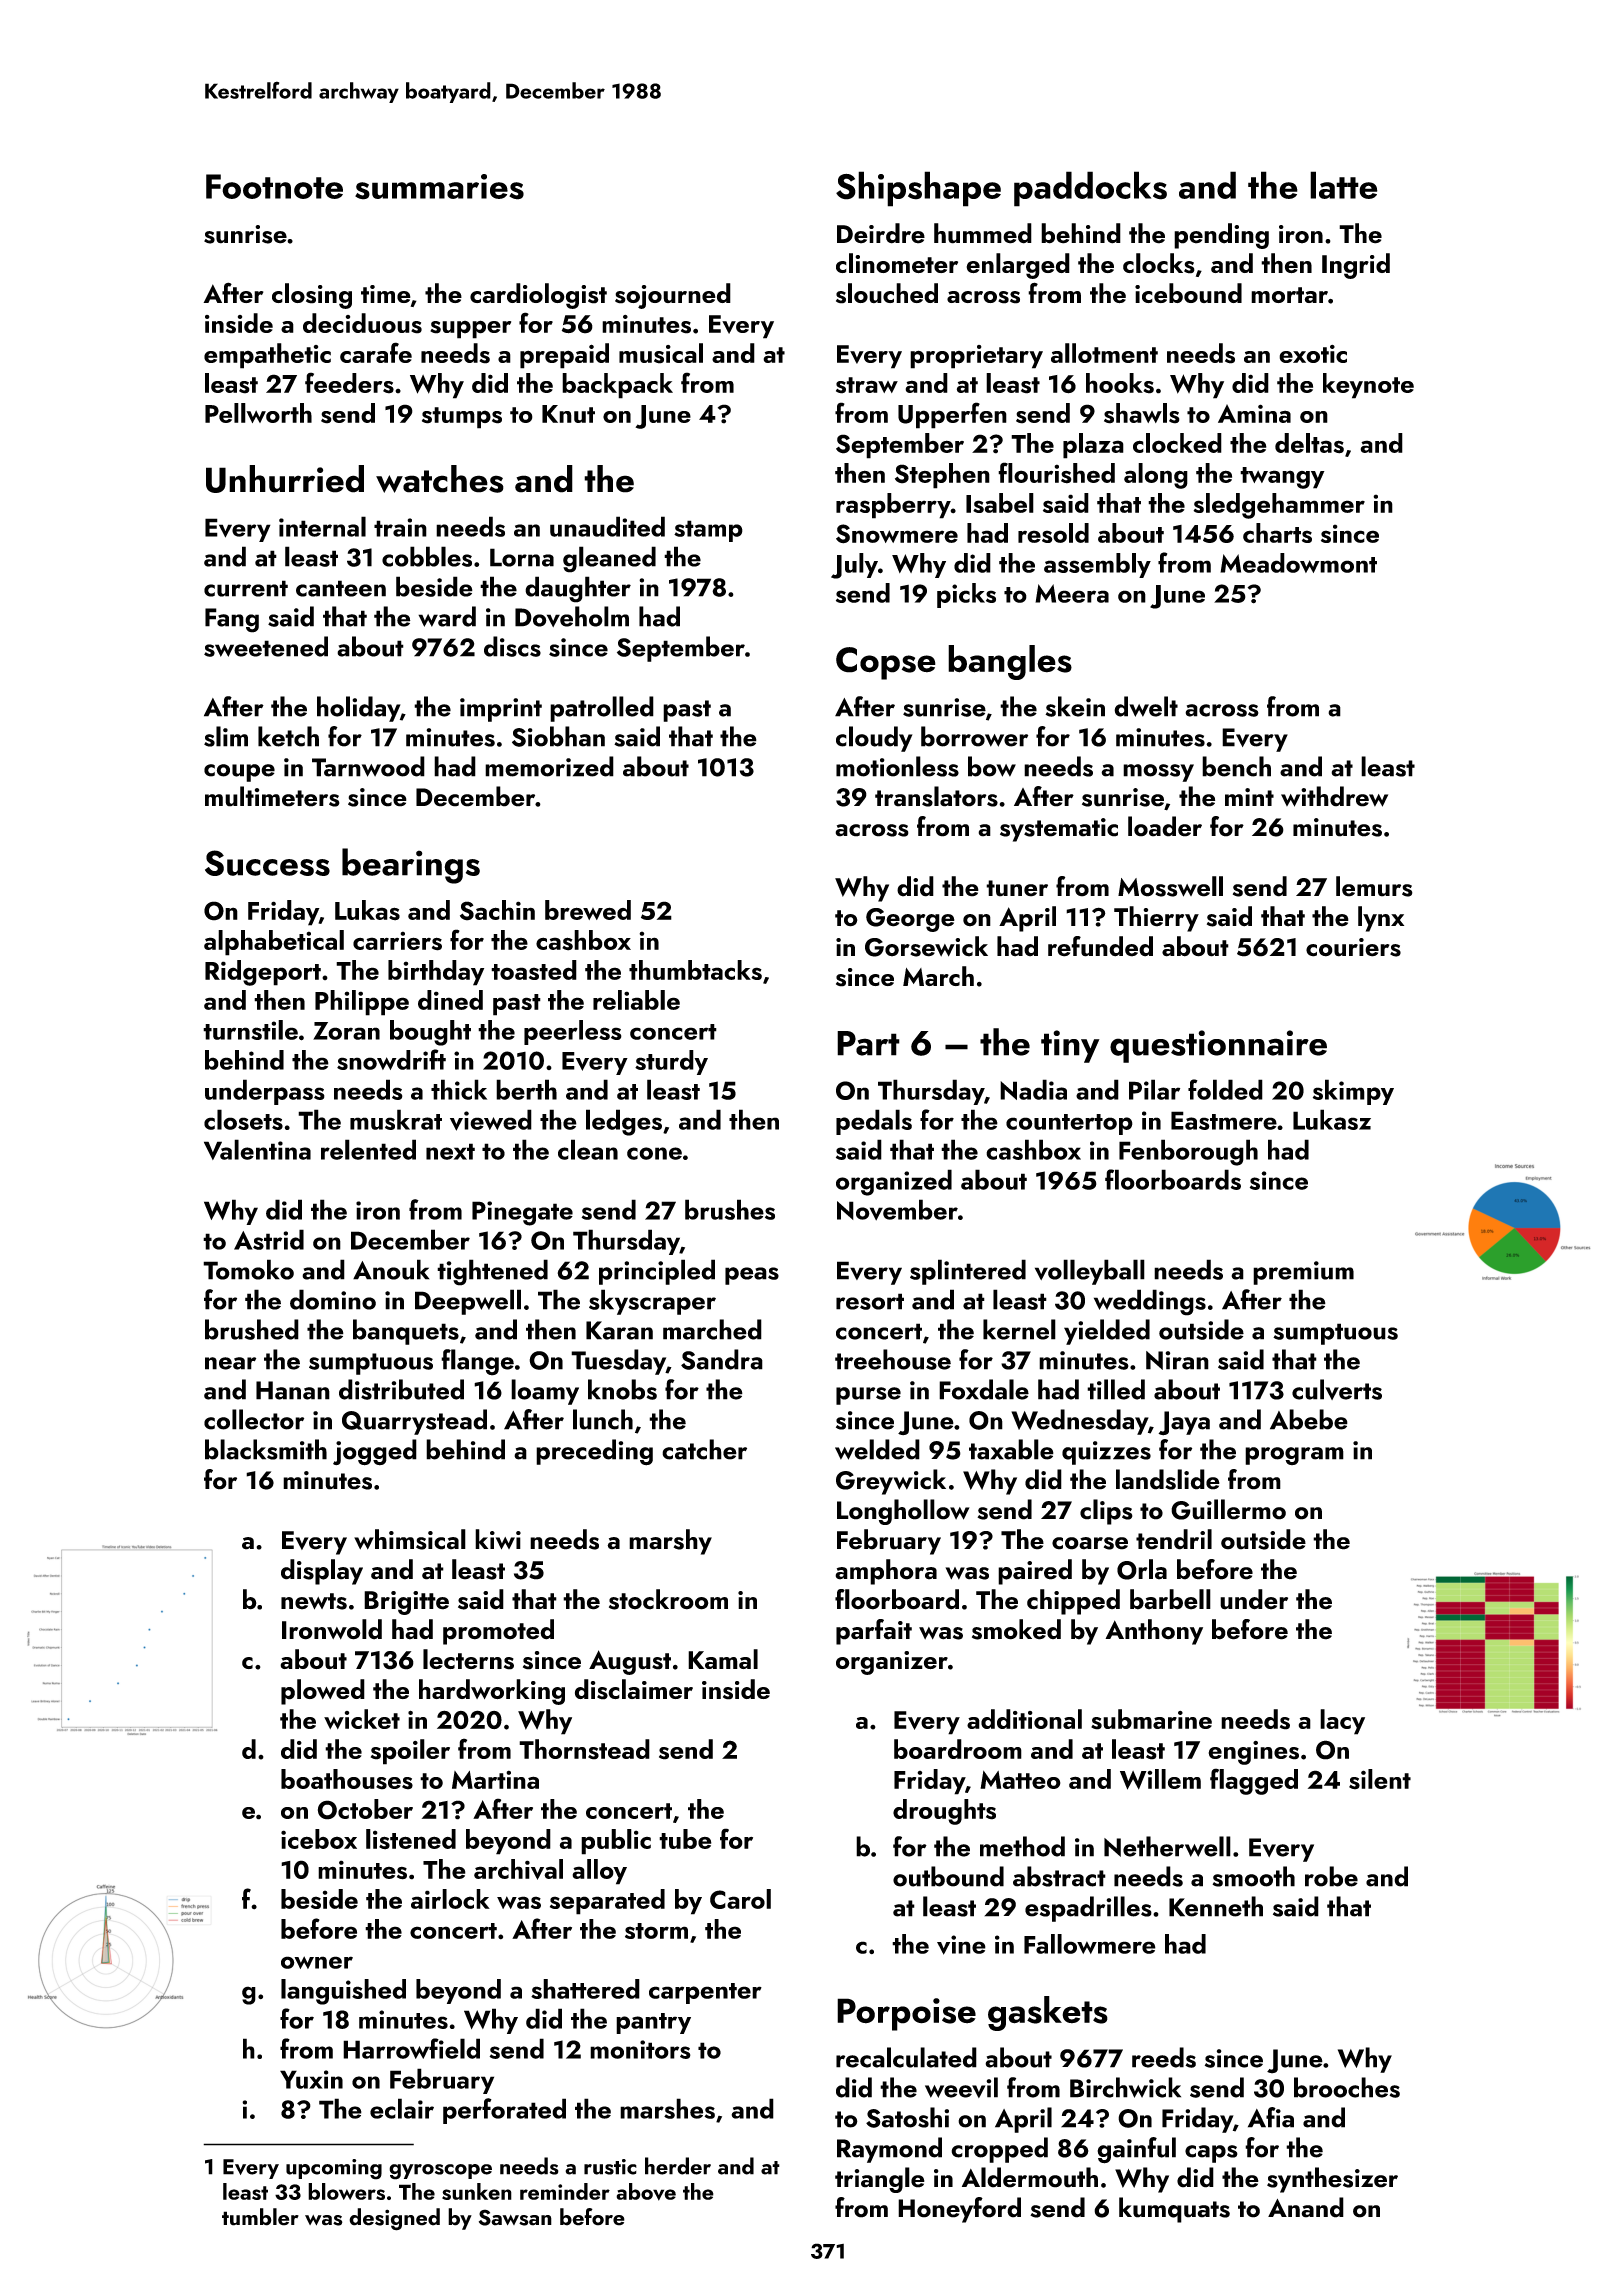  Describe the element at coordinates (1151, 1719) in the page. I see `submarine` at that location.
